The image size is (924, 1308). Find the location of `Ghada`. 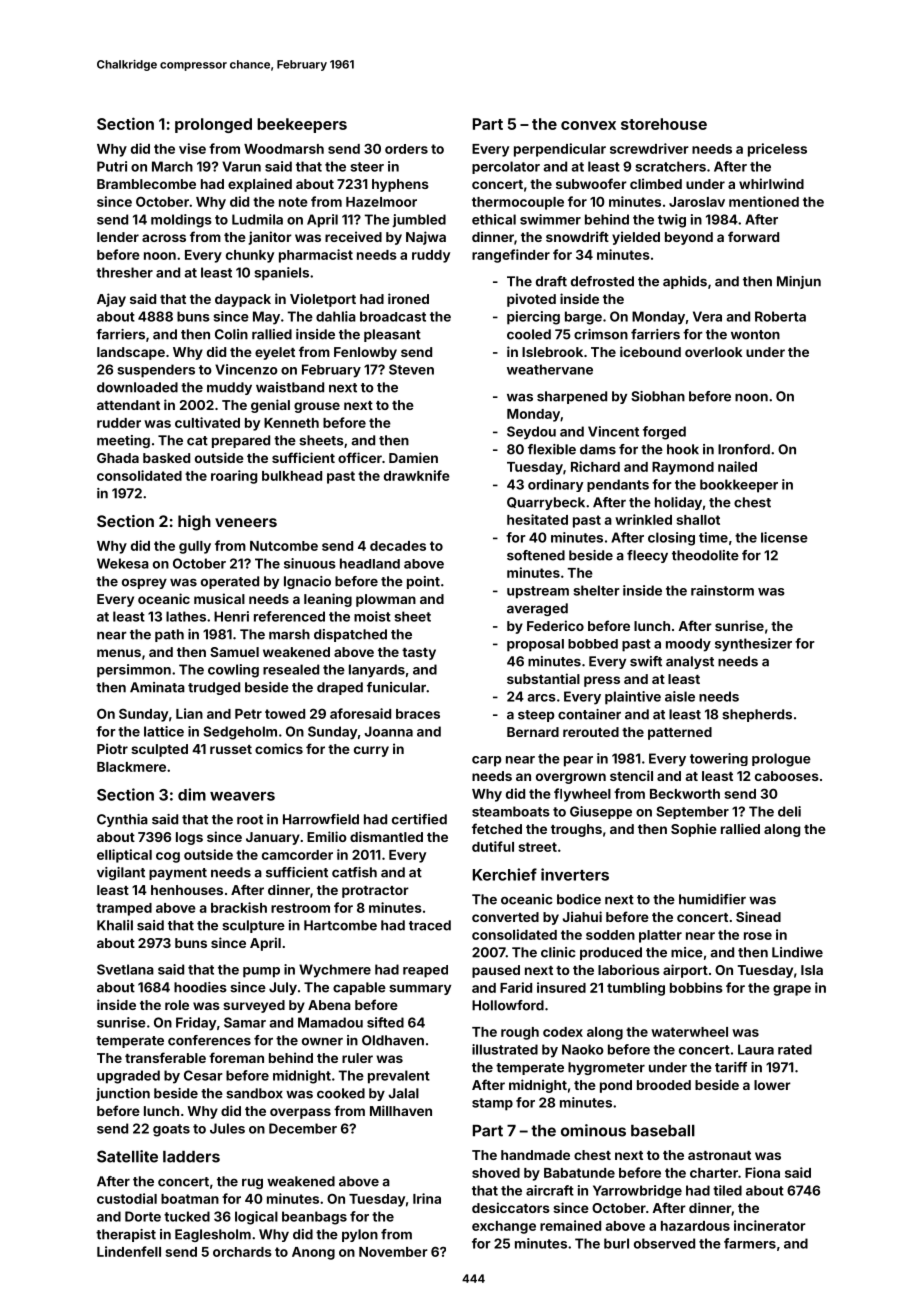

Ghada is located at coordinates (118, 458).
